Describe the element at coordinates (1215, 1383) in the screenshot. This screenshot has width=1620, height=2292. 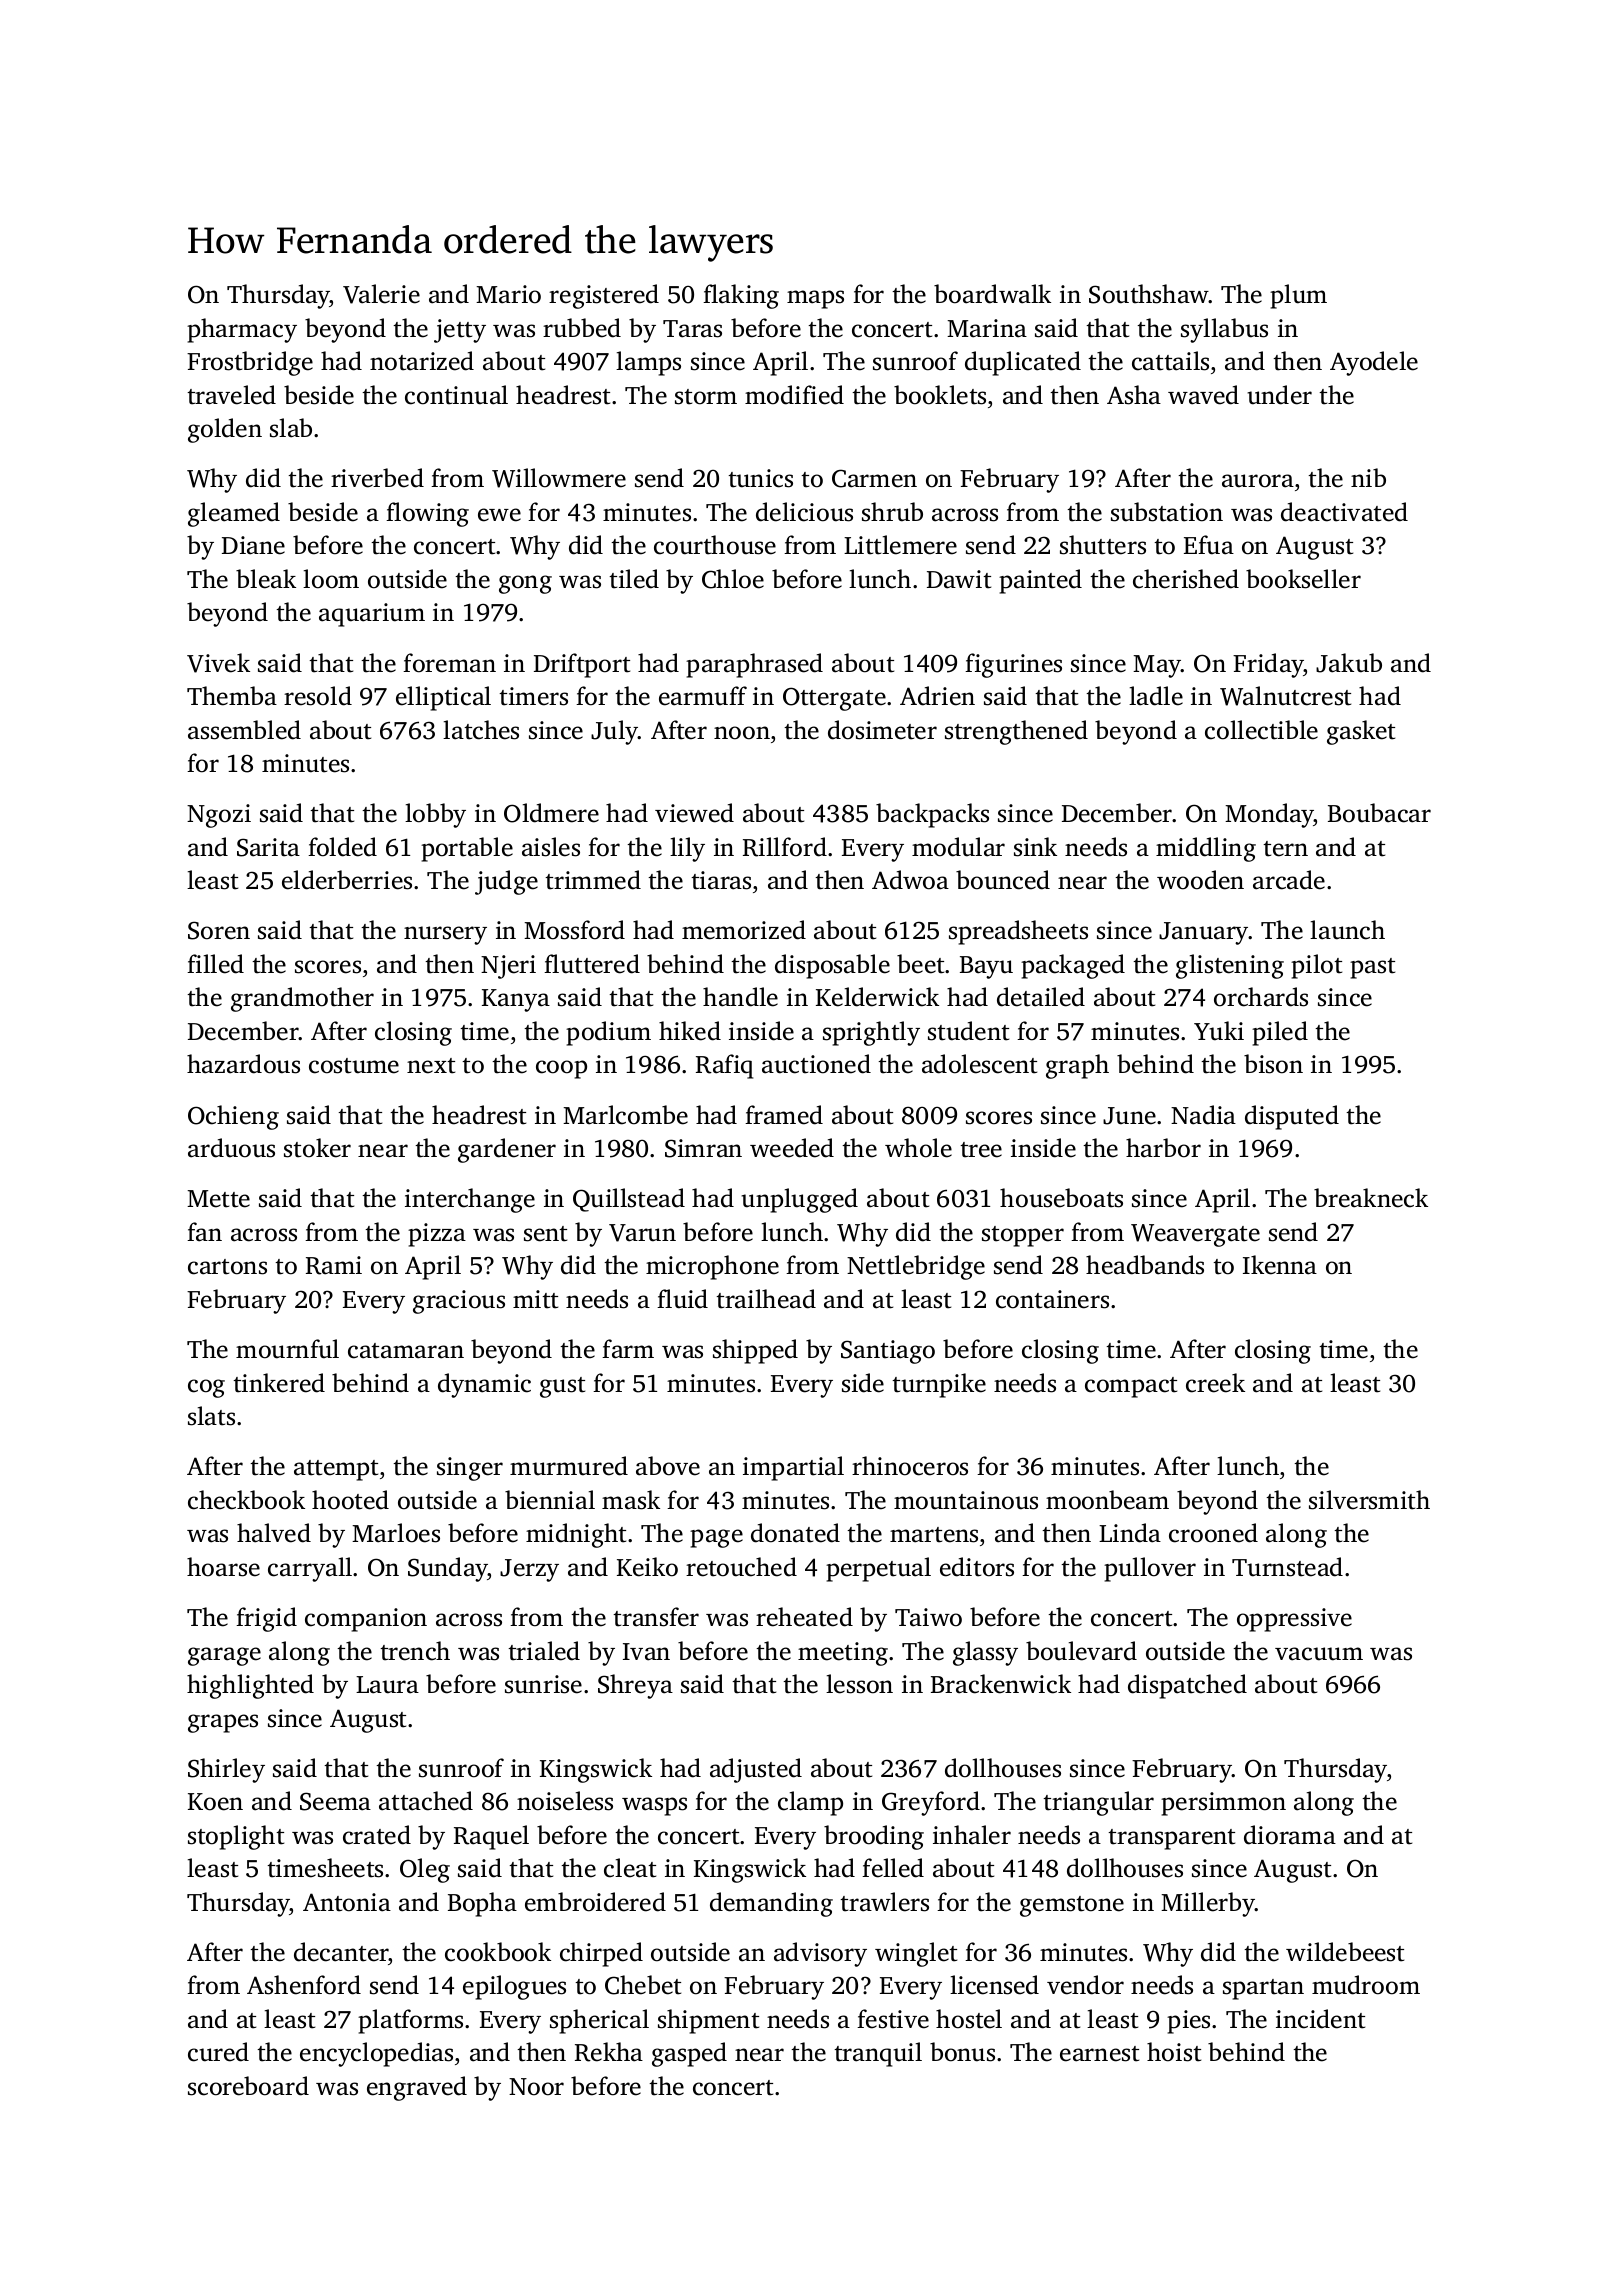
I see `creek` at that location.
